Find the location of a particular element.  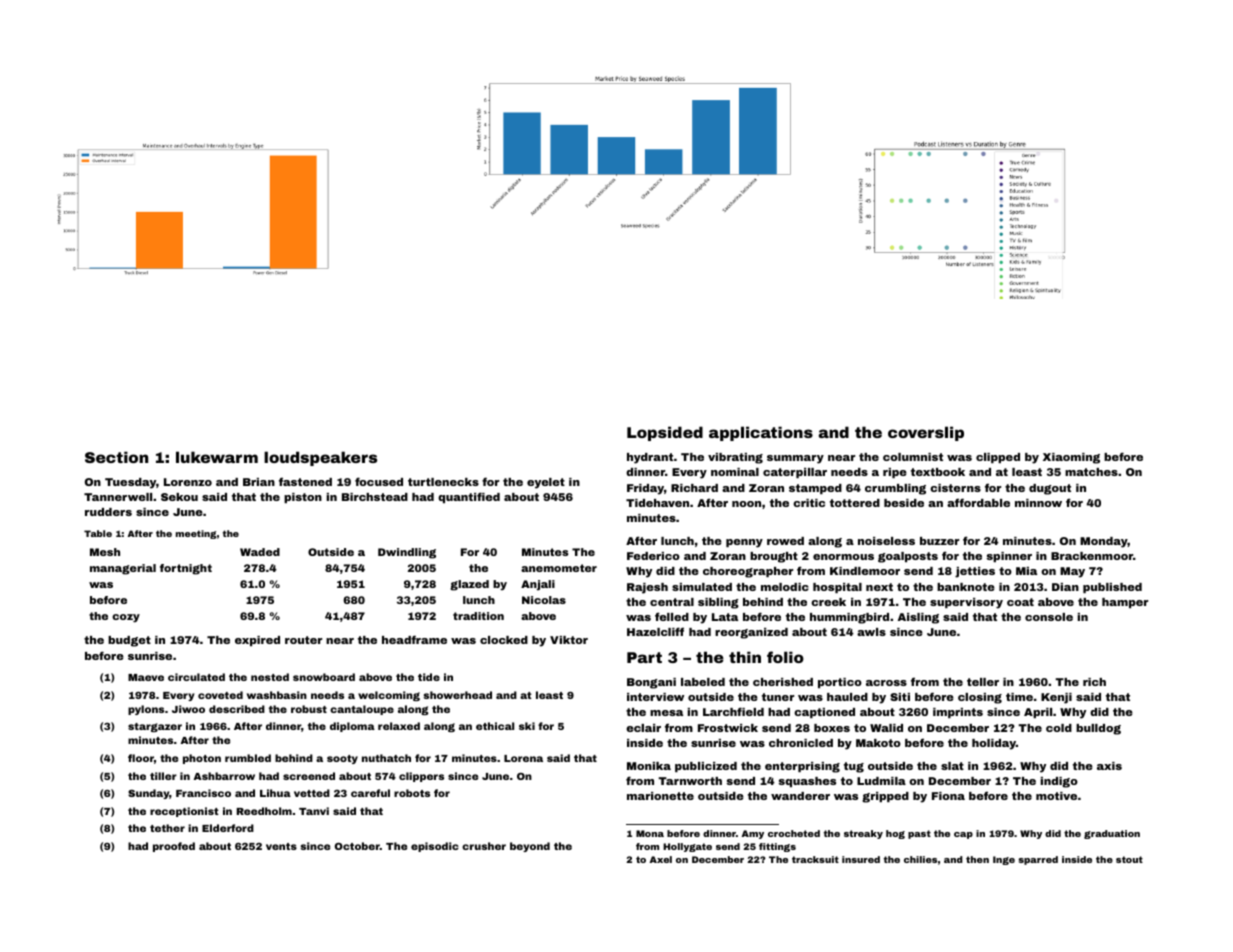

receptionist is located at coordinates (184, 812).
